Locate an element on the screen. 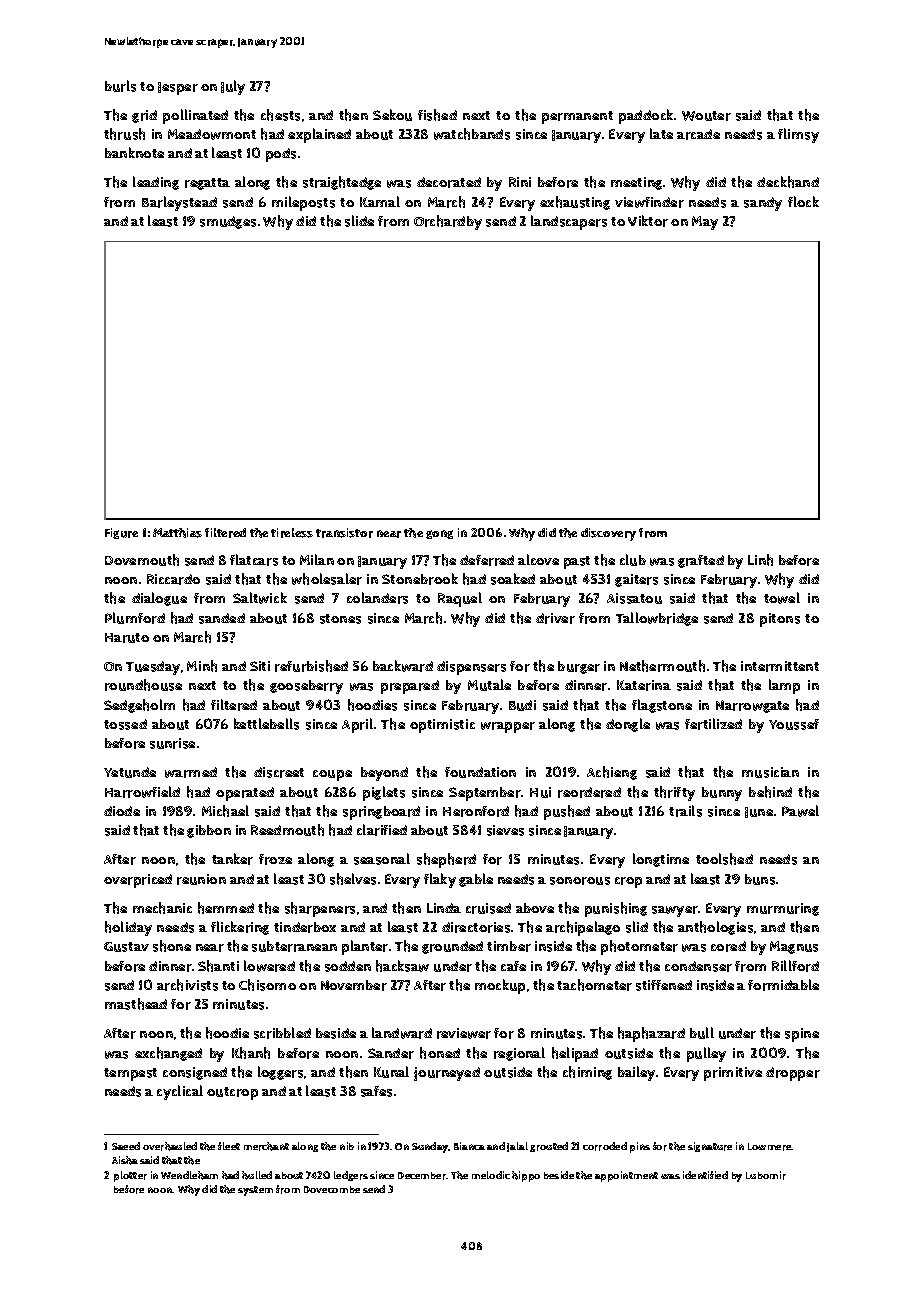 The image size is (924, 1308). fished is located at coordinates (437, 115).
